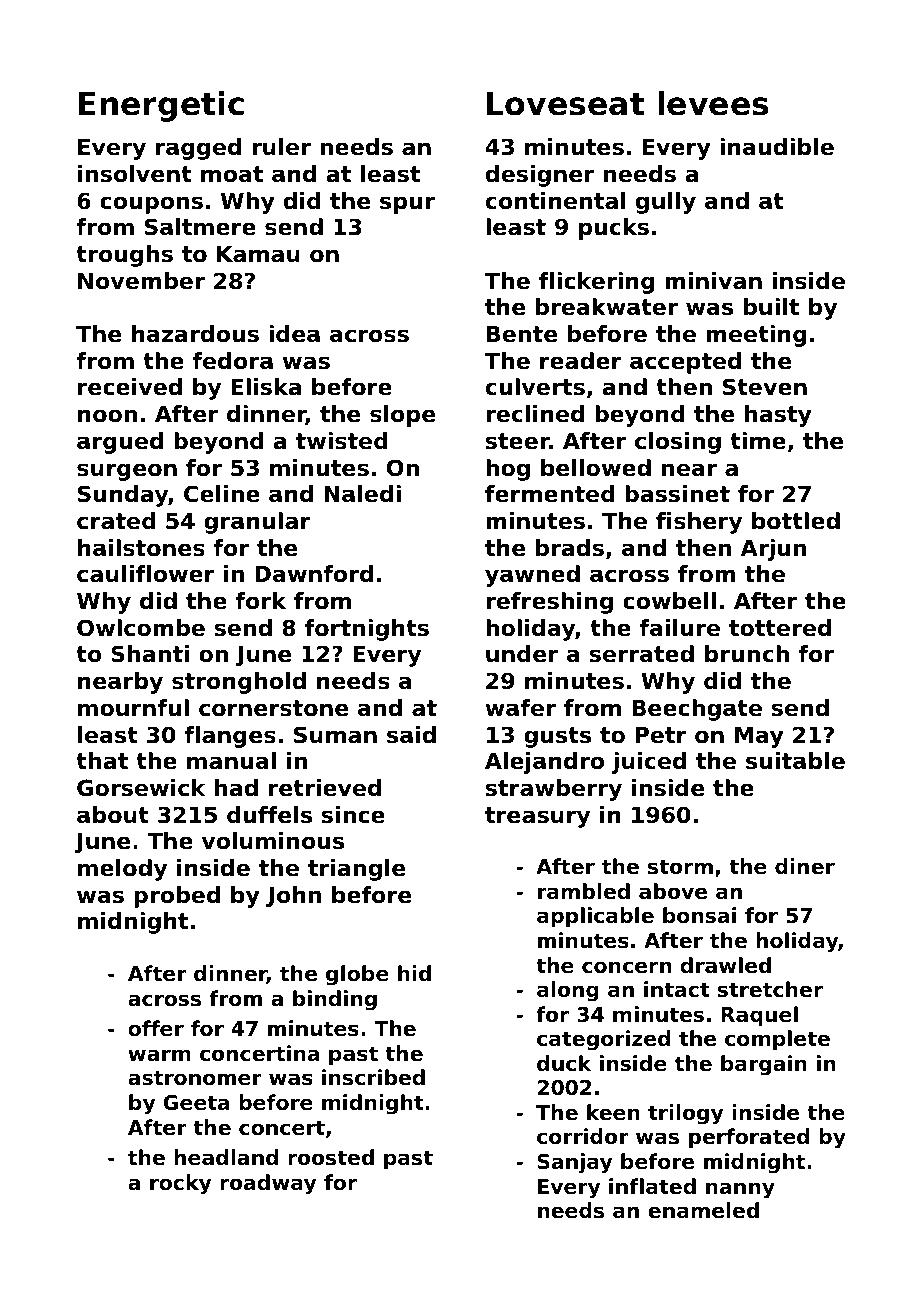 The image size is (924, 1314). Describe the element at coordinates (123, 496) in the screenshot. I see `Sunday` at that location.
